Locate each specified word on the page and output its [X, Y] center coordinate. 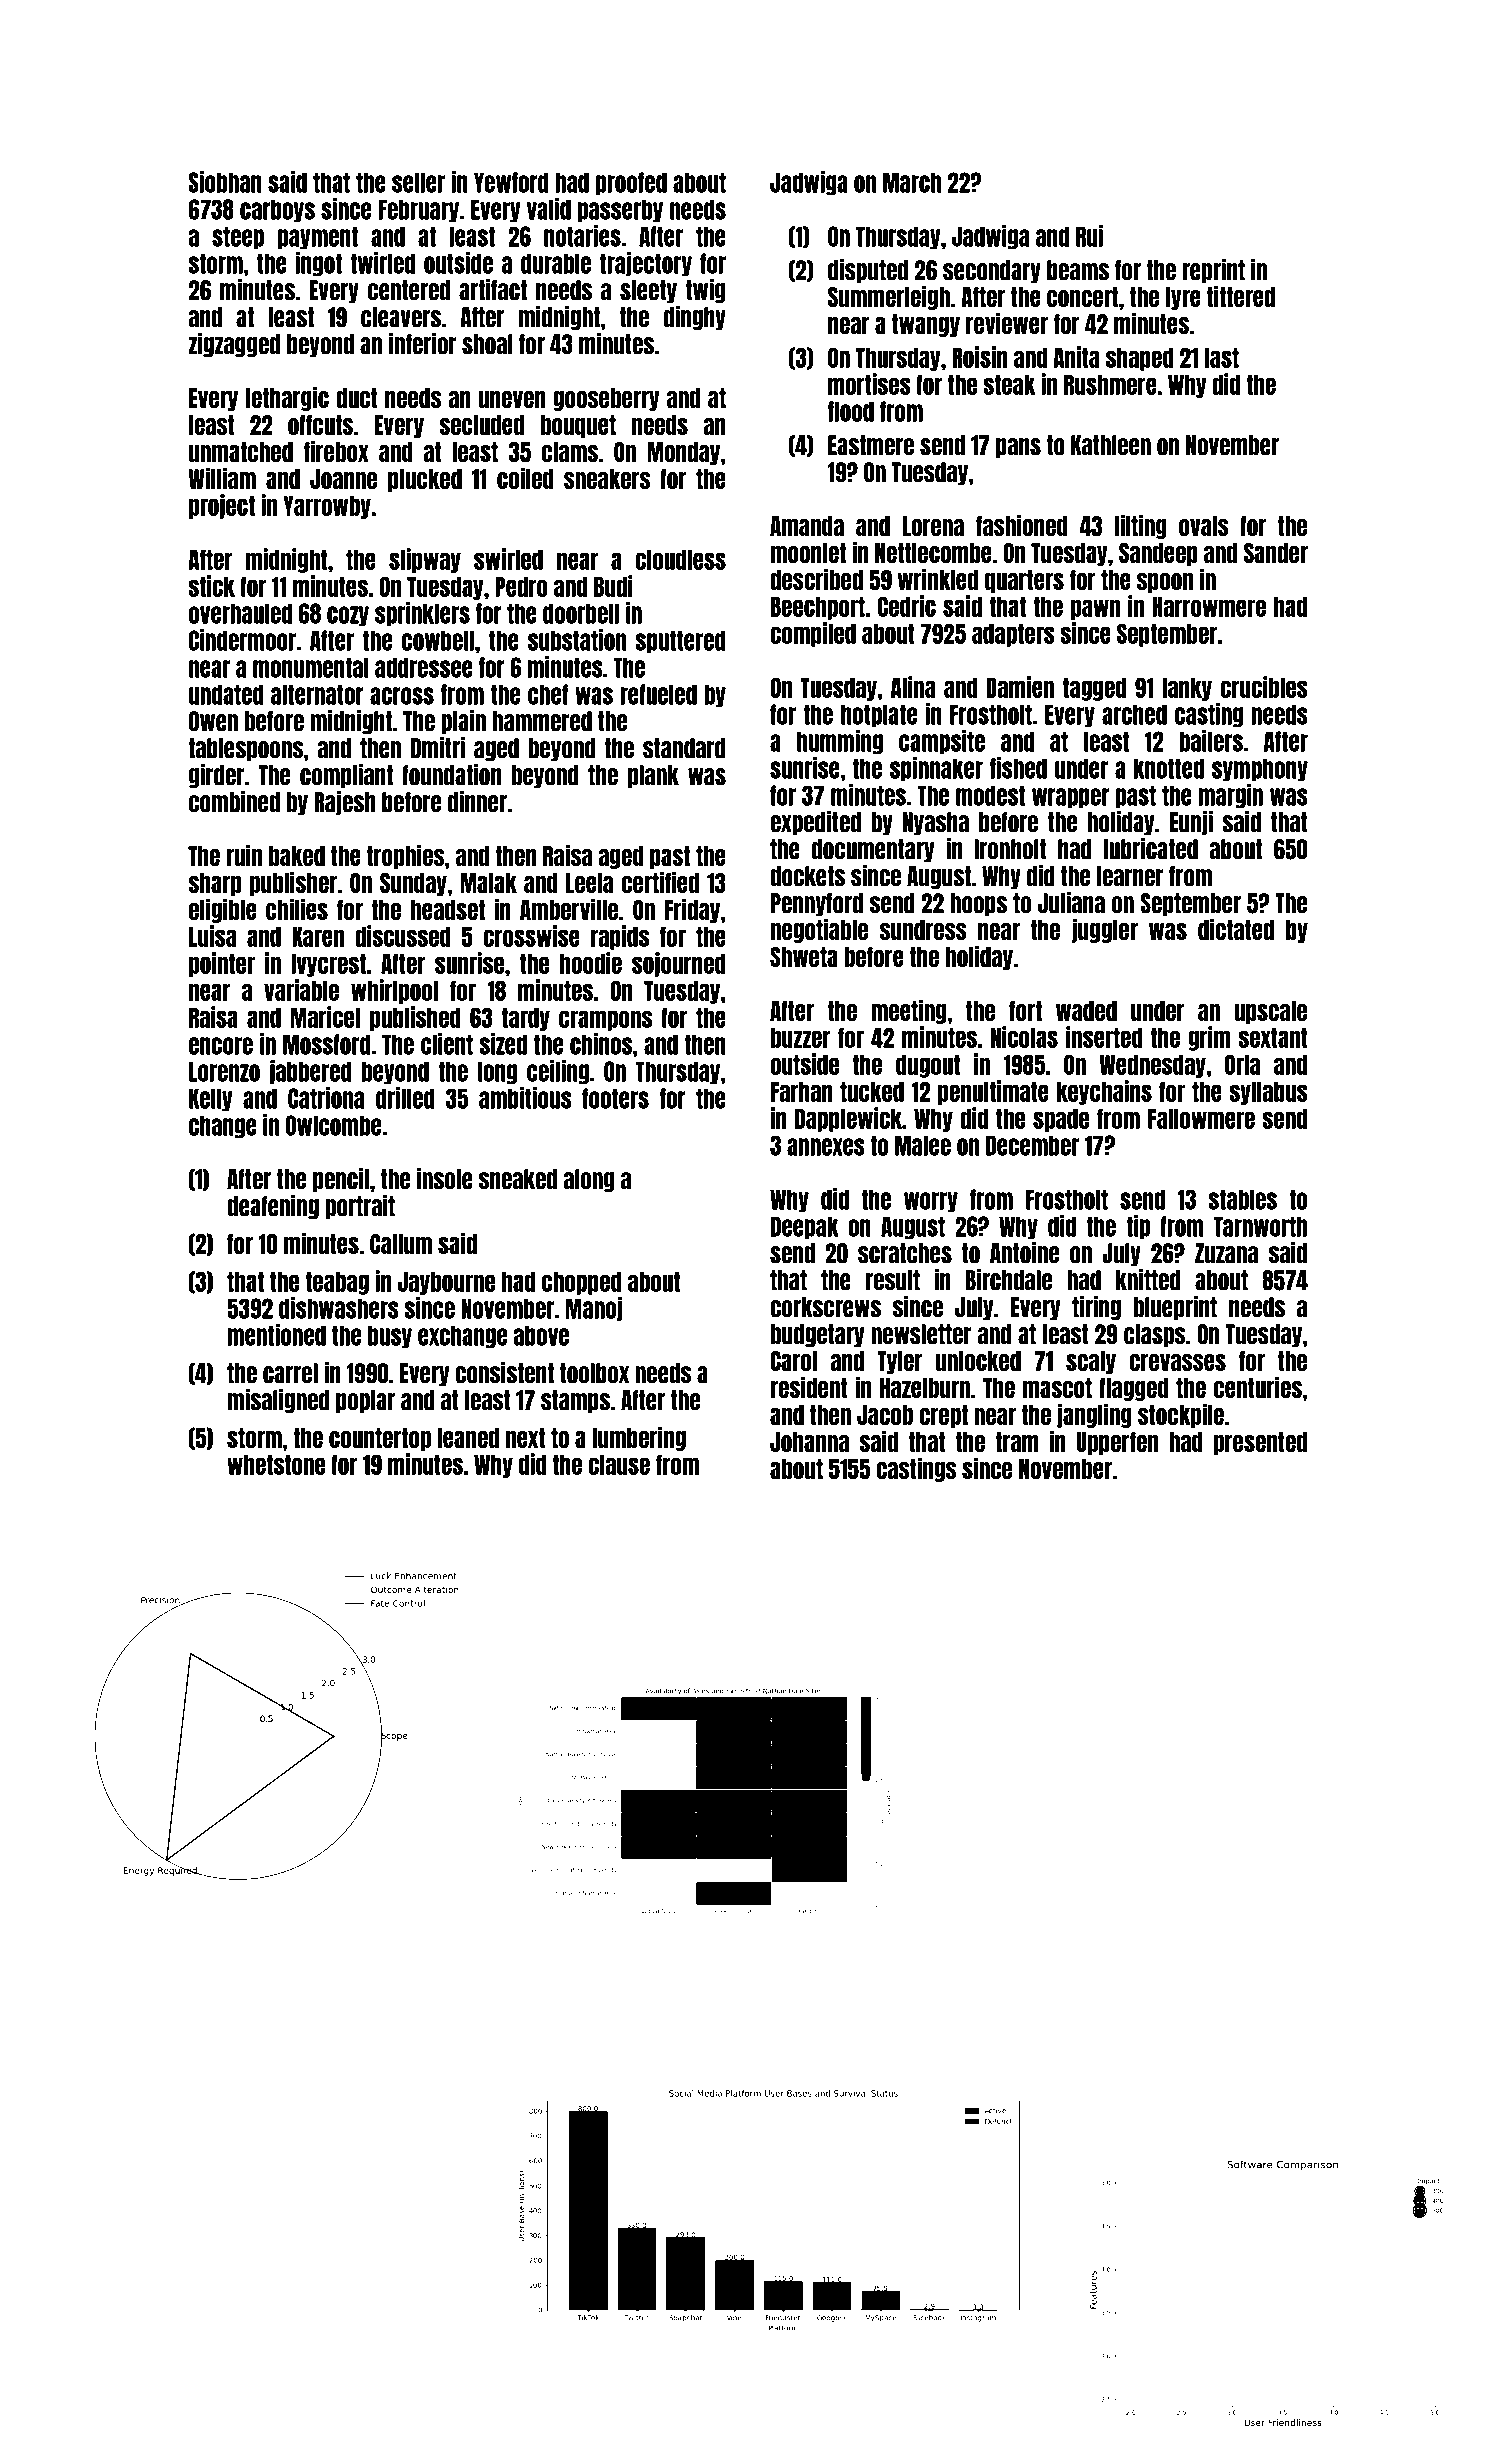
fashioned [1022, 525]
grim [1209, 1038]
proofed [631, 184]
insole [445, 1179]
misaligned [279, 1401]
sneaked [518, 1179]
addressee [424, 667]
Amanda [807, 526]
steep [238, 238]
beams [1078, 270]
